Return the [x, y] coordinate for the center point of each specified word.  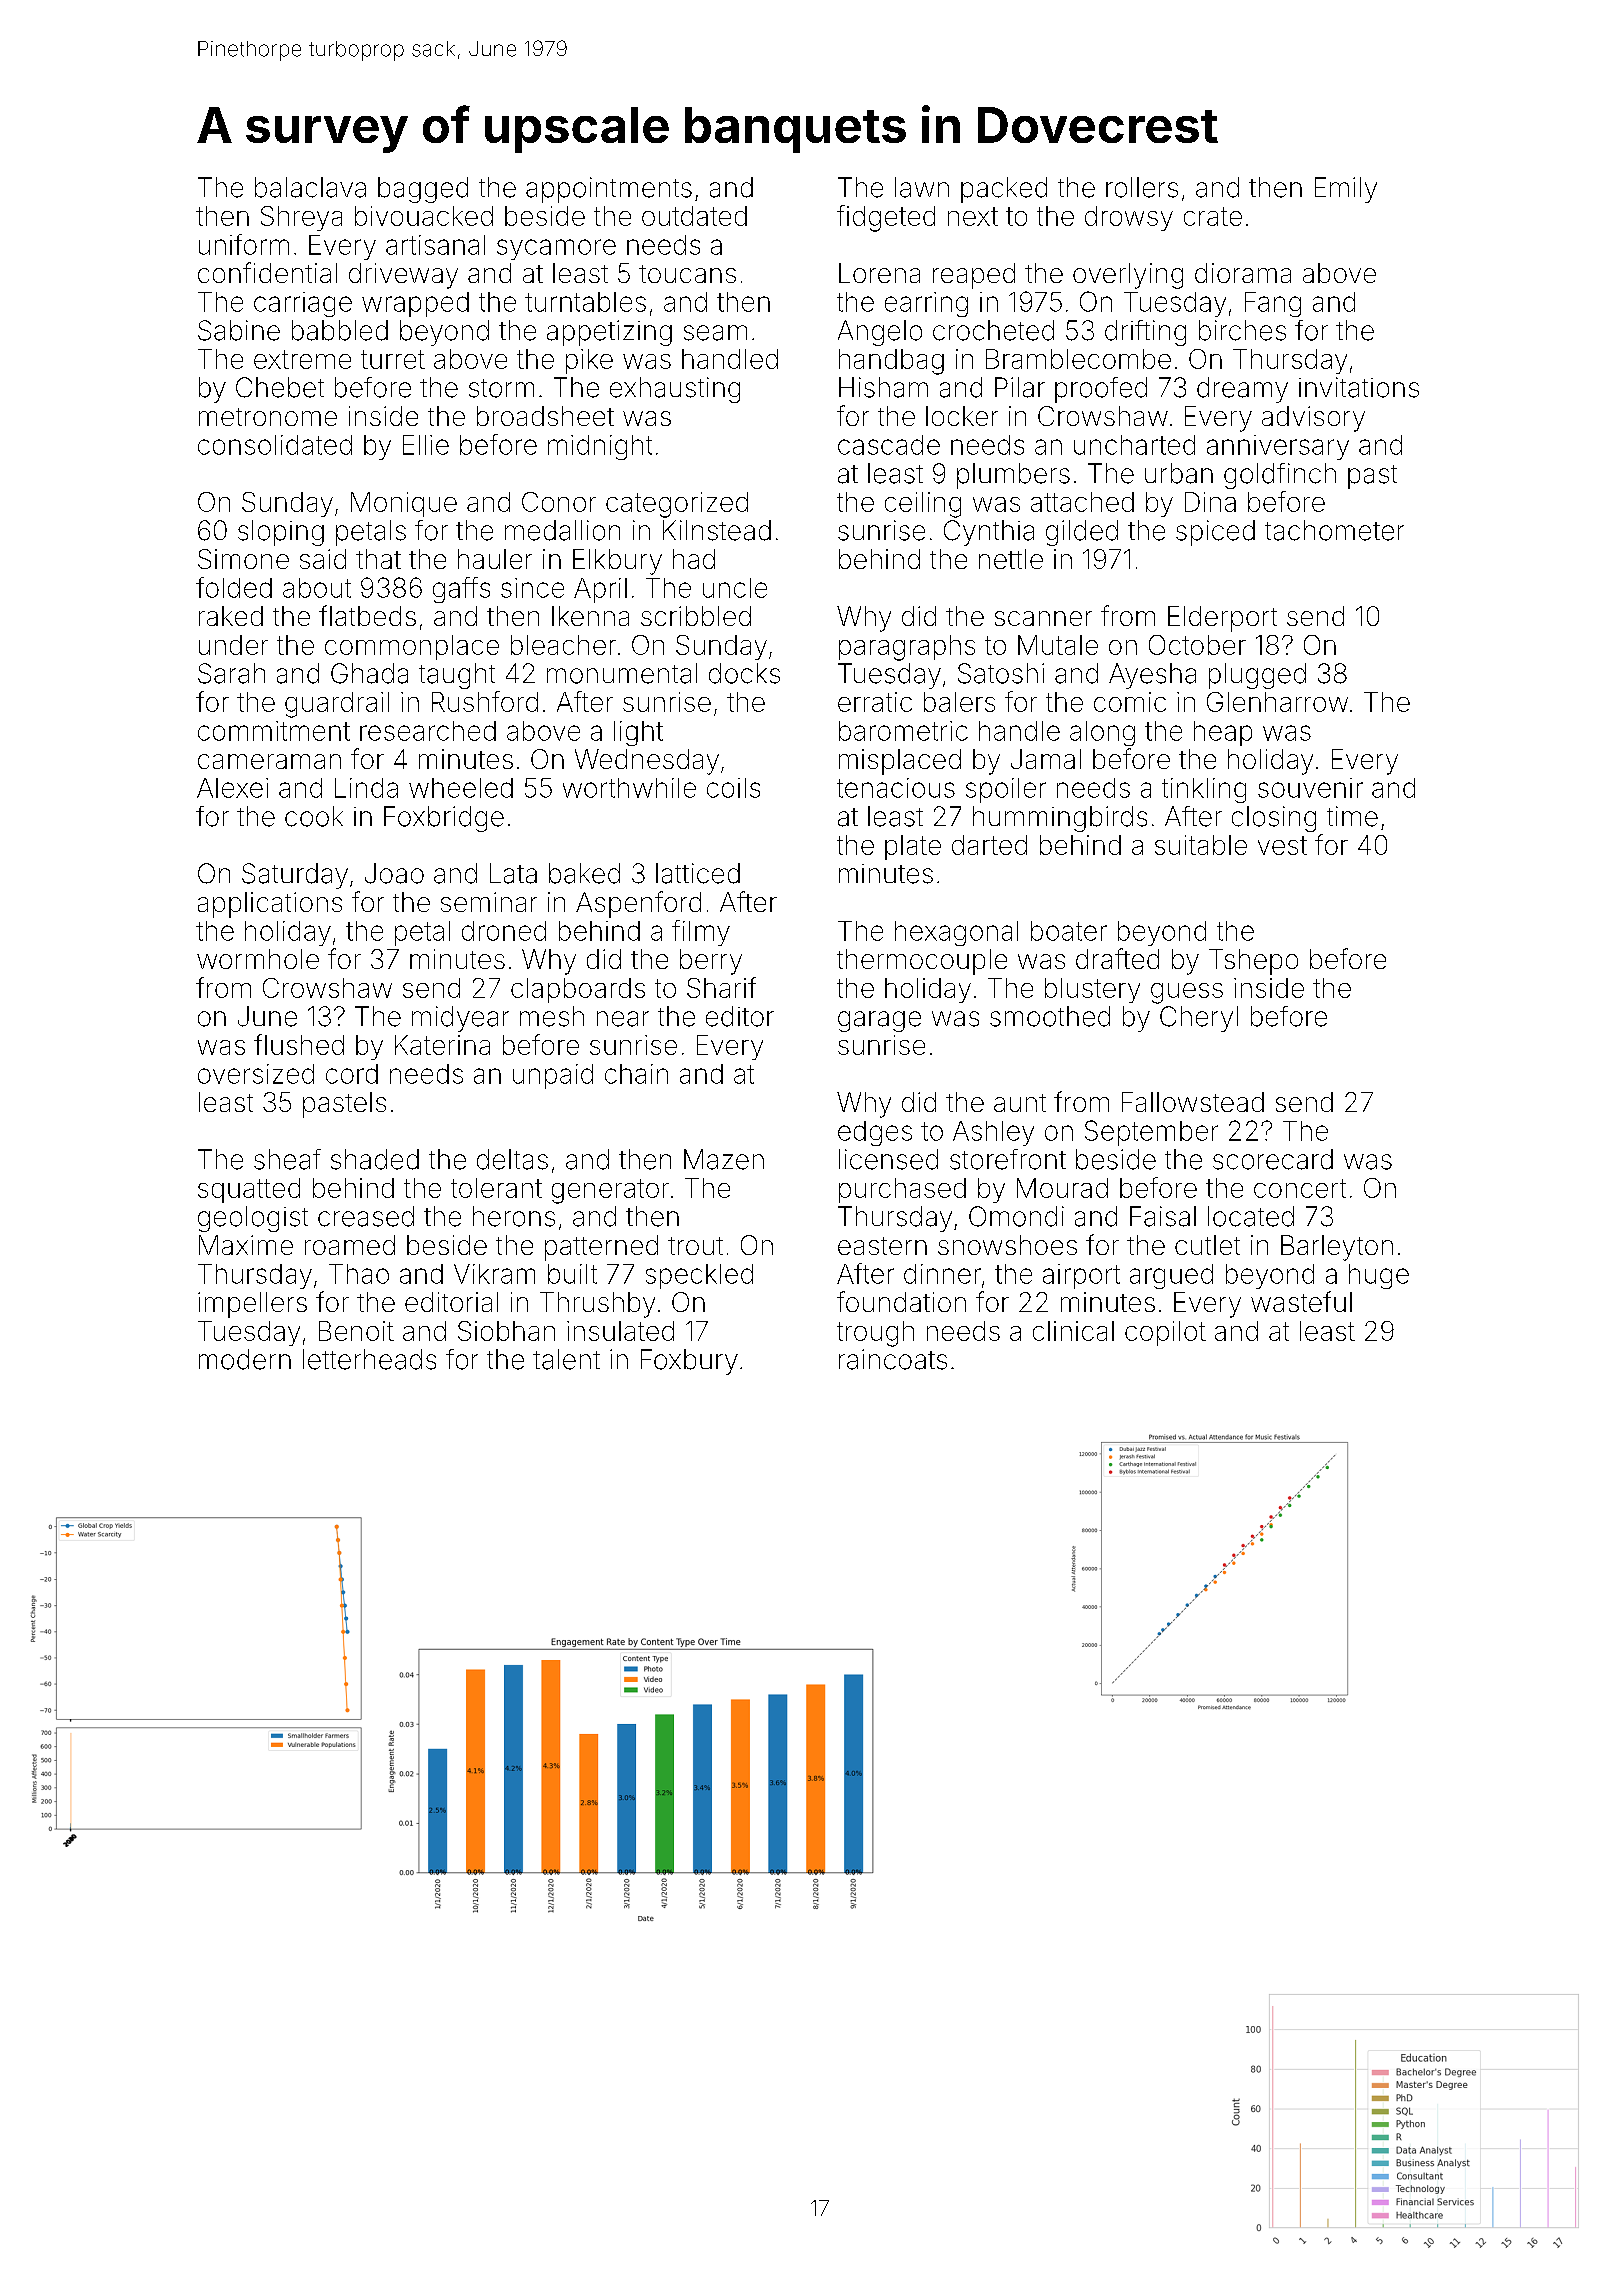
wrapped [415, 304]
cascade [889, 445]
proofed [1101, 390]
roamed [350, 1245]
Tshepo [1253, 962]
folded [234, 587]
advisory [1313, 419]
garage [879, 1021]
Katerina [442, 1045]
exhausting [675, 390]
